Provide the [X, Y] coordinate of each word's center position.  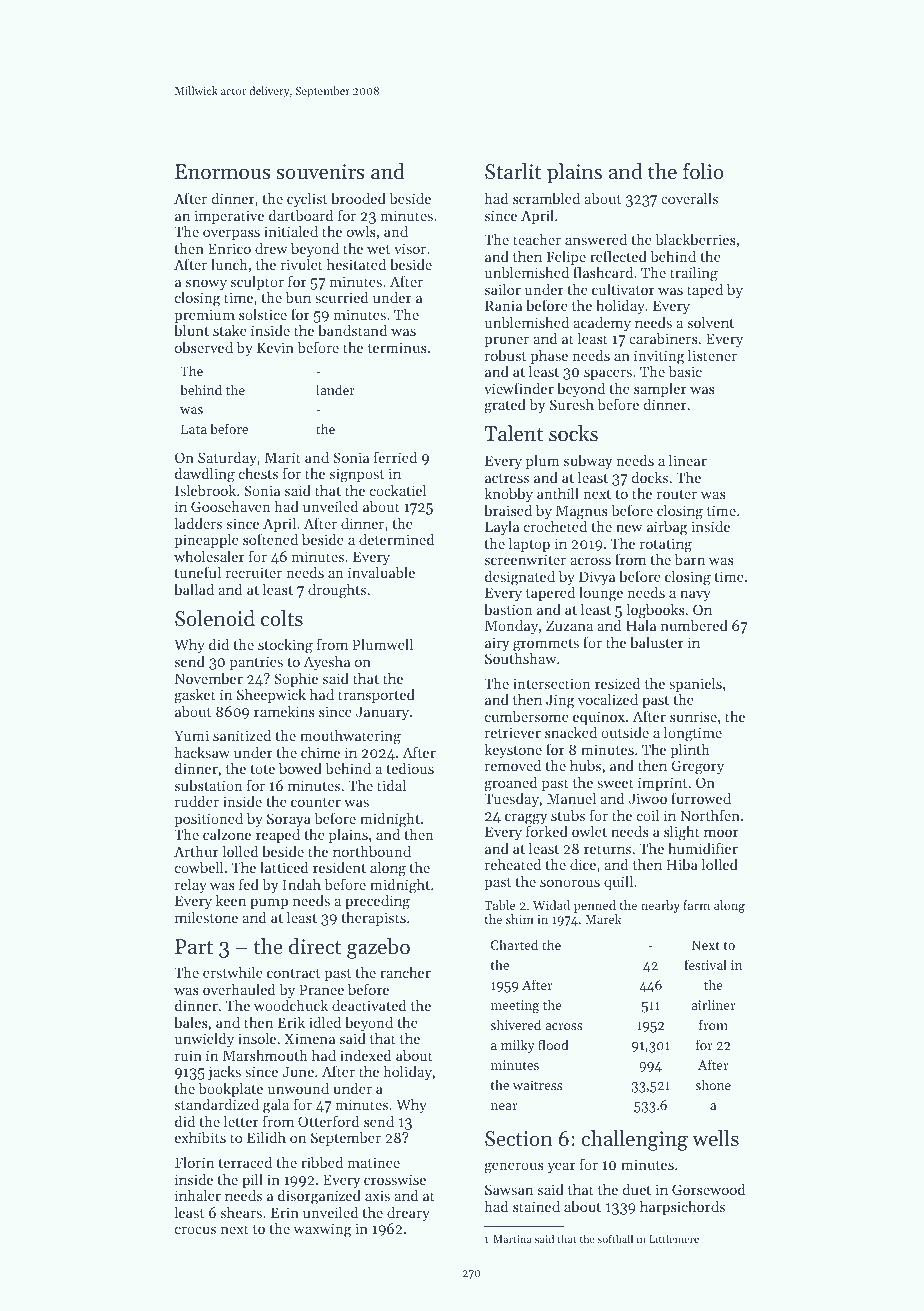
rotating [666, 545]
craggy [526, 819]
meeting [515, 1006]
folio [703, 171]
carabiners [663, 338]
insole [257, 1038]
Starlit [513, 171]
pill [252, 1180]
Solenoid [215, 618]
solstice [263, 314]
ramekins [284, 711]
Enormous [223, 172]
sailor [503, 289]
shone [713, 1084]
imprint [662, 784]
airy [497, 644]
